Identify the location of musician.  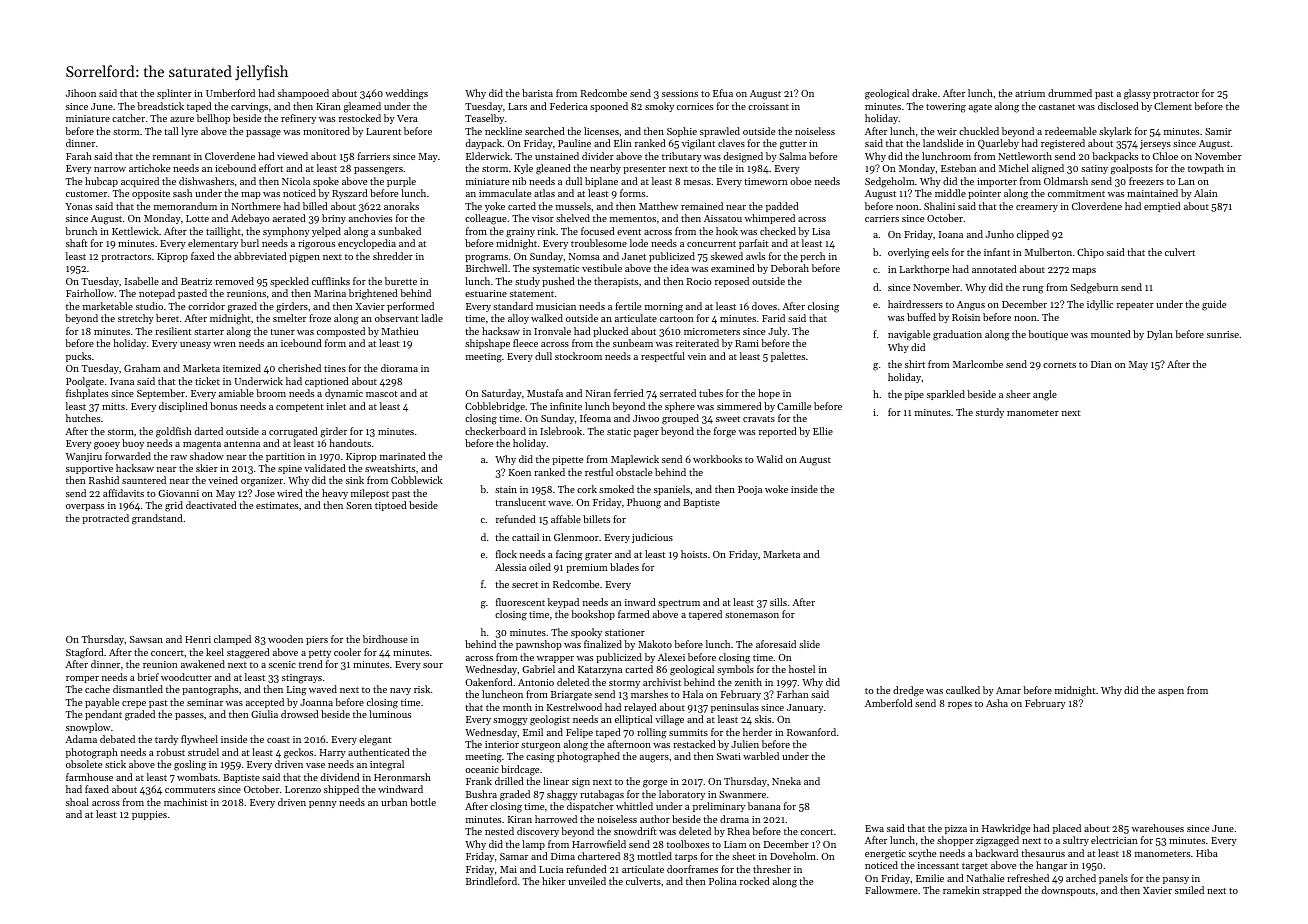
(556, 306).
